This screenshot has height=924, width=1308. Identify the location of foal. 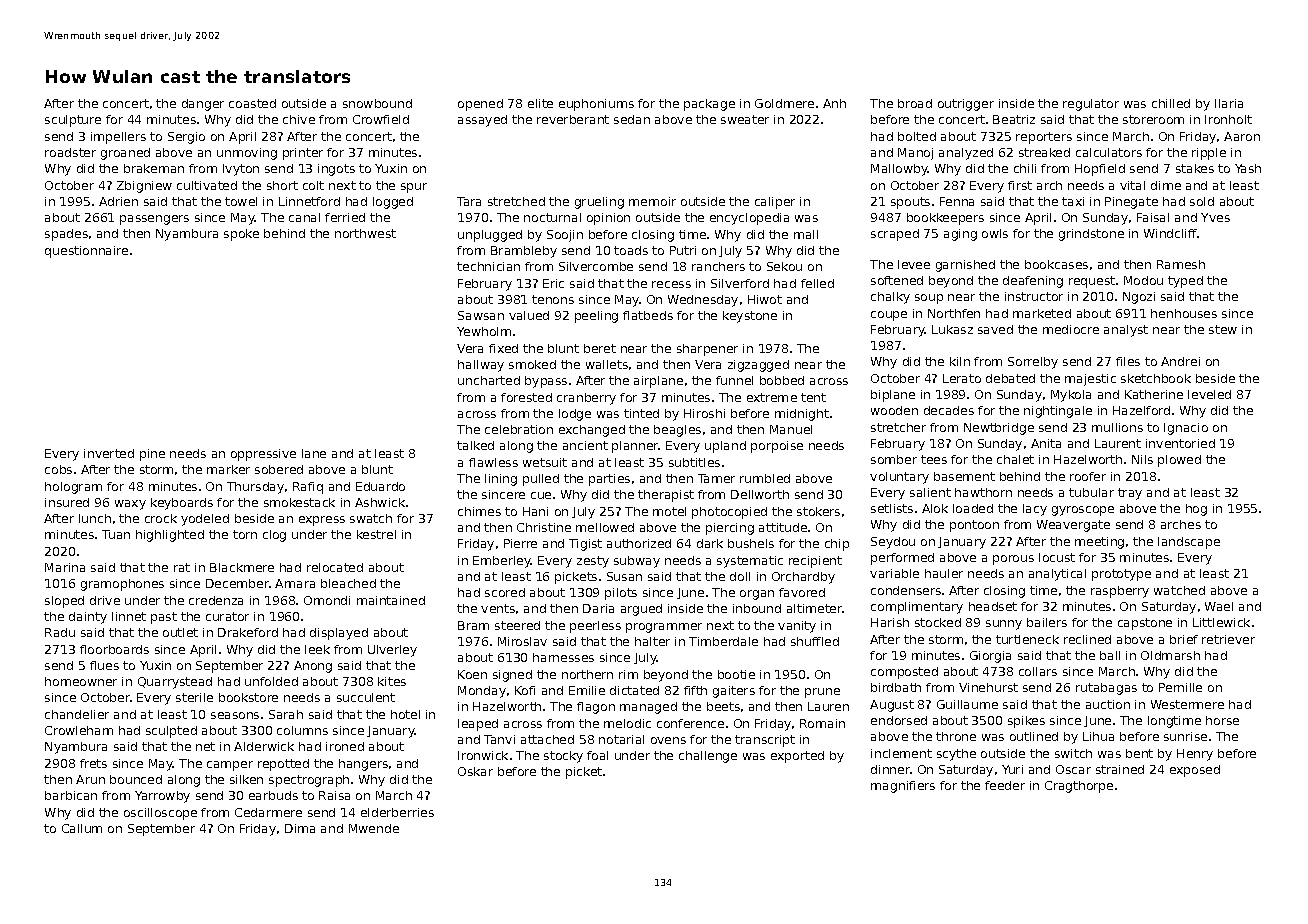
(597, 755).
